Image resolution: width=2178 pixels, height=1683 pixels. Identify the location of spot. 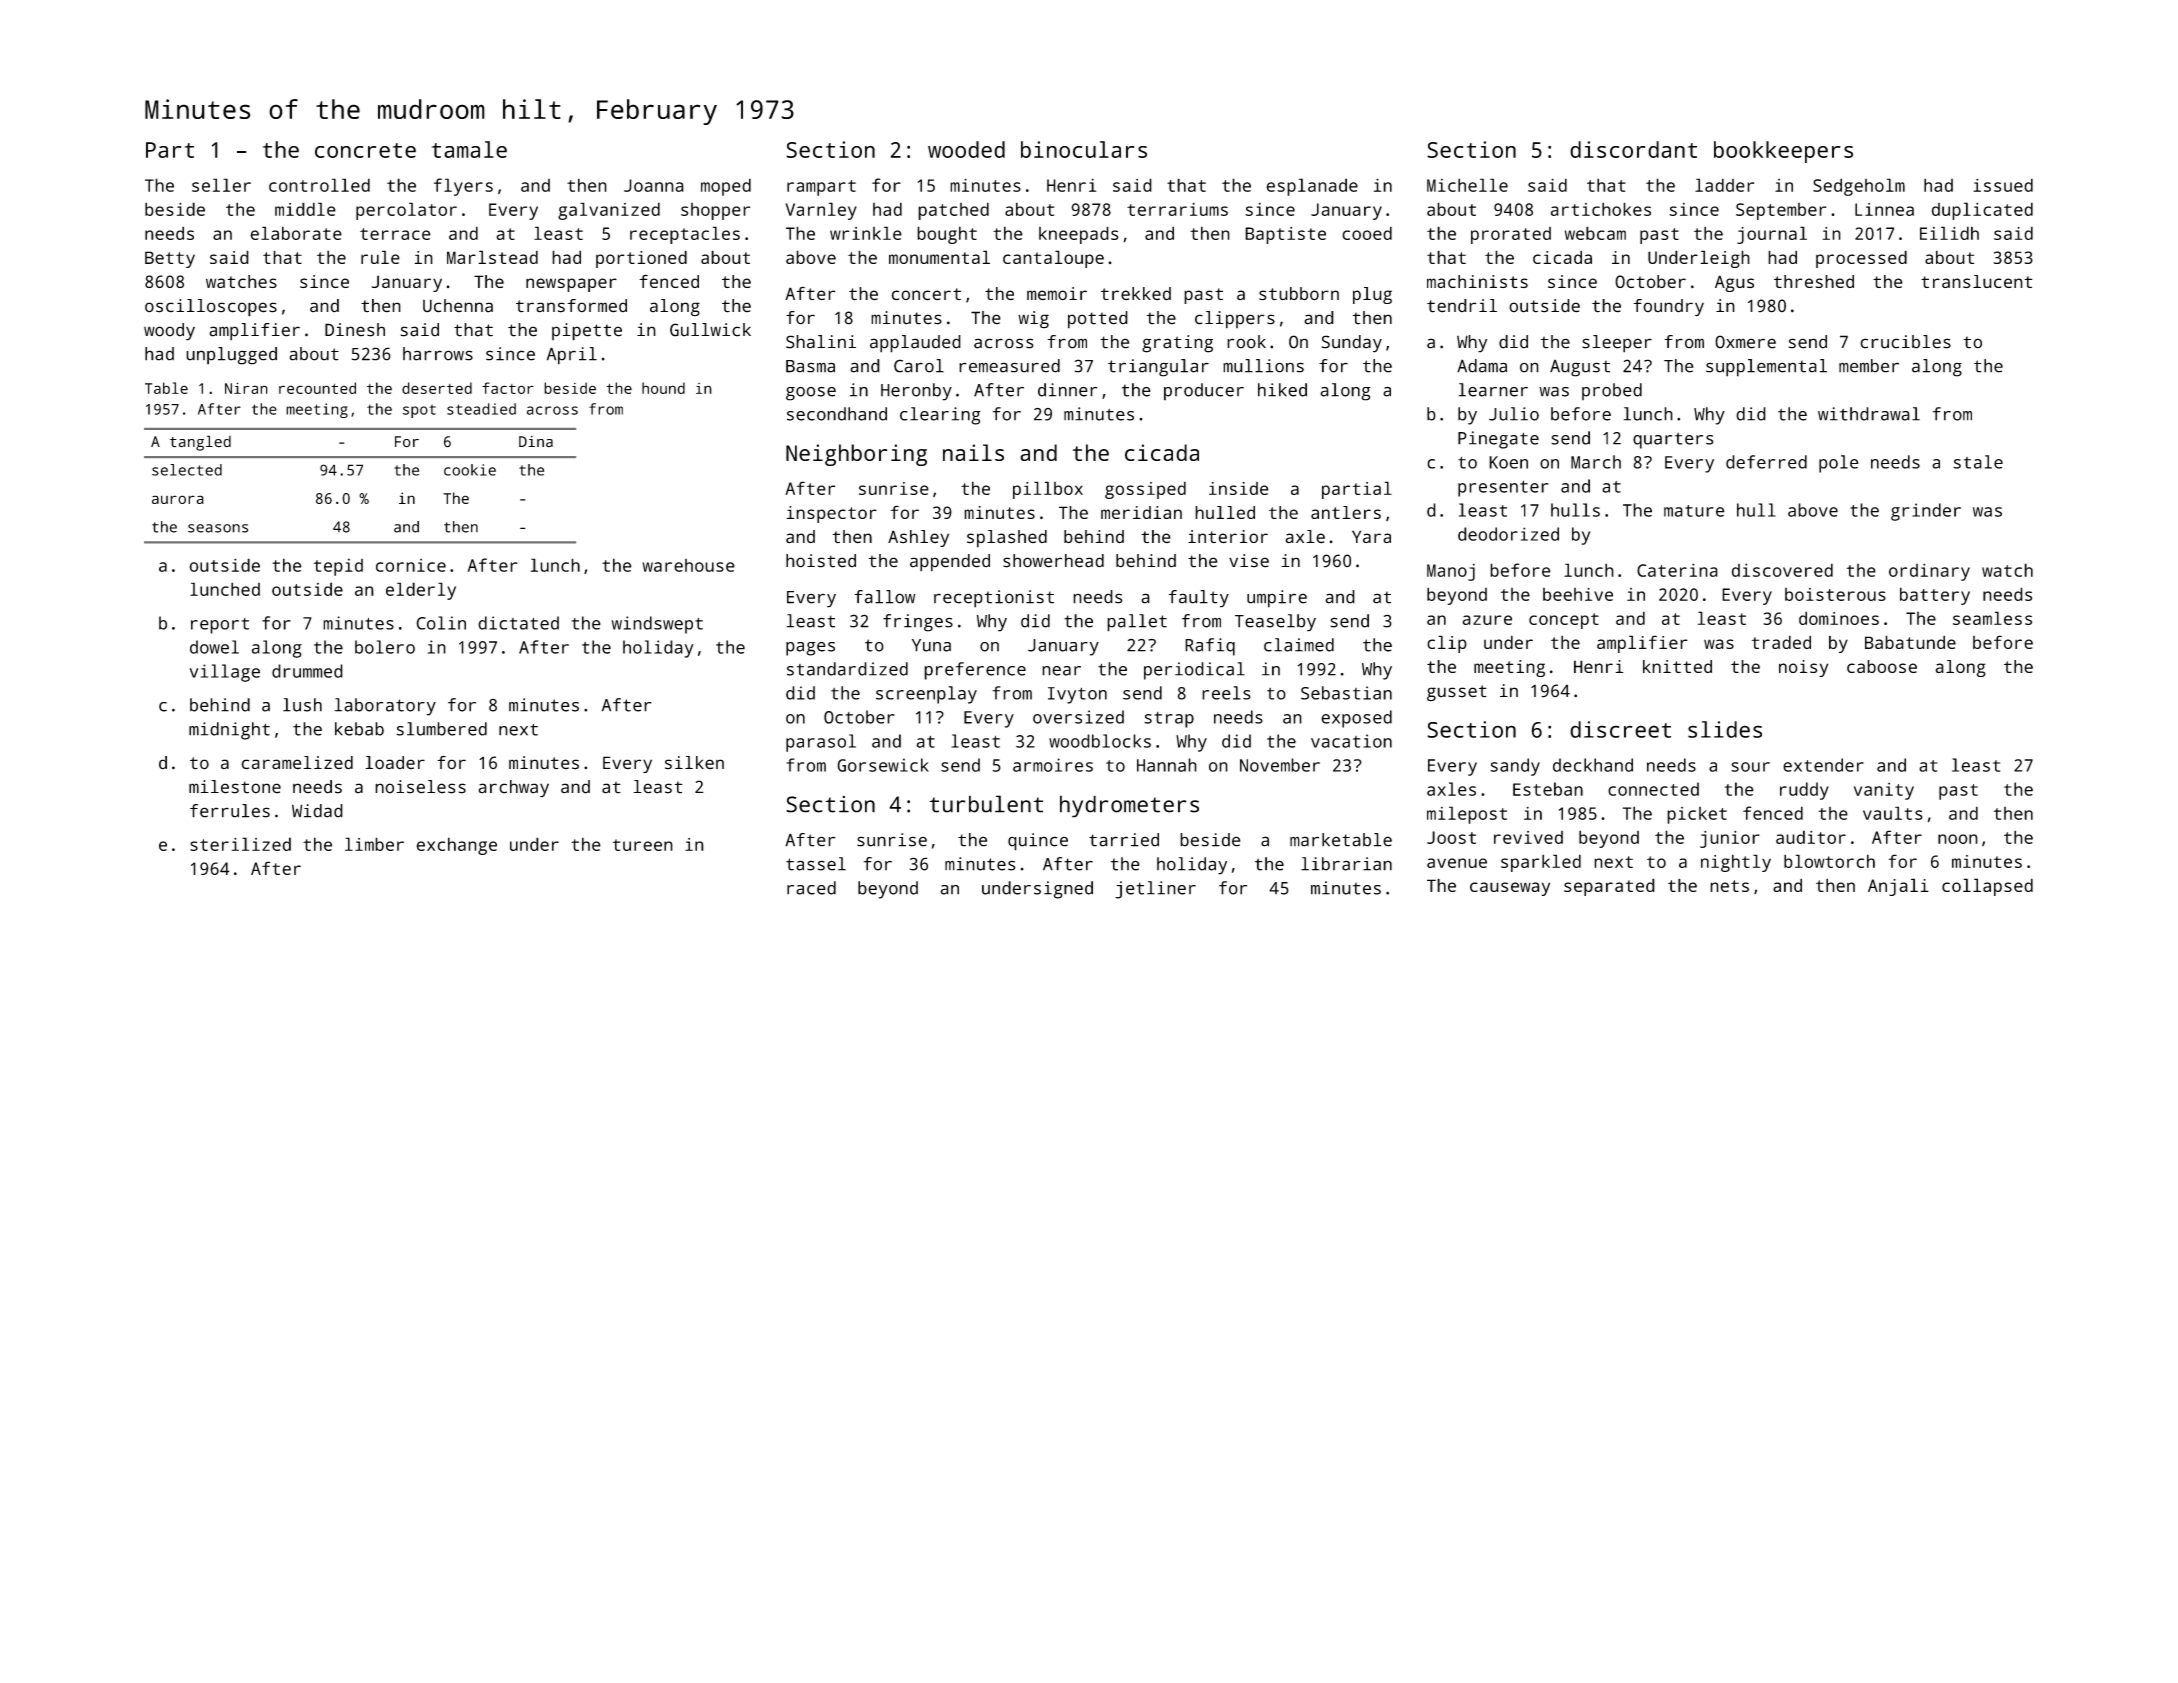
(419, 411).
